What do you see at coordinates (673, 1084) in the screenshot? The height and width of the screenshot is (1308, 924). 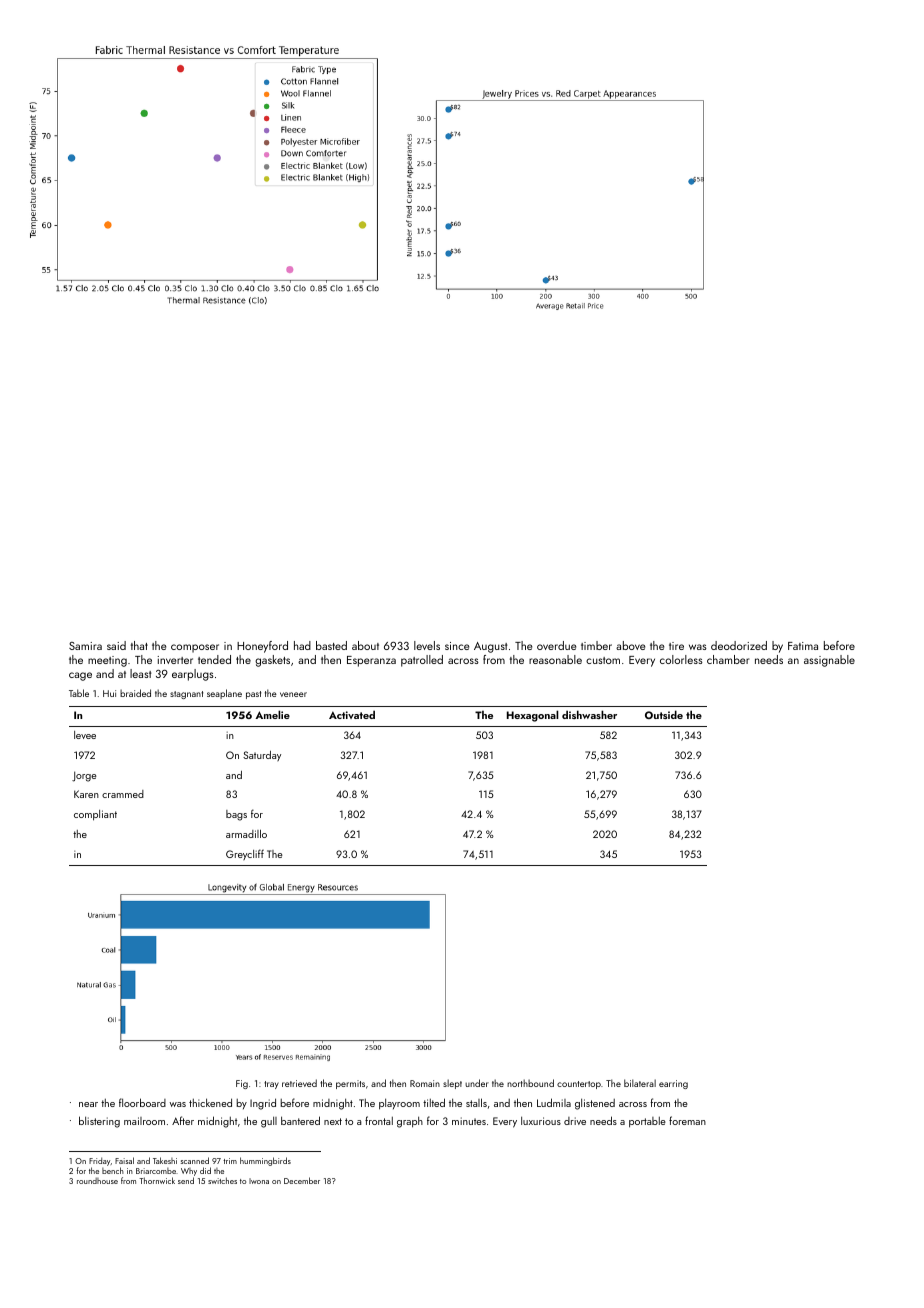 I see `earring` at bounding box center [673, 1084].
